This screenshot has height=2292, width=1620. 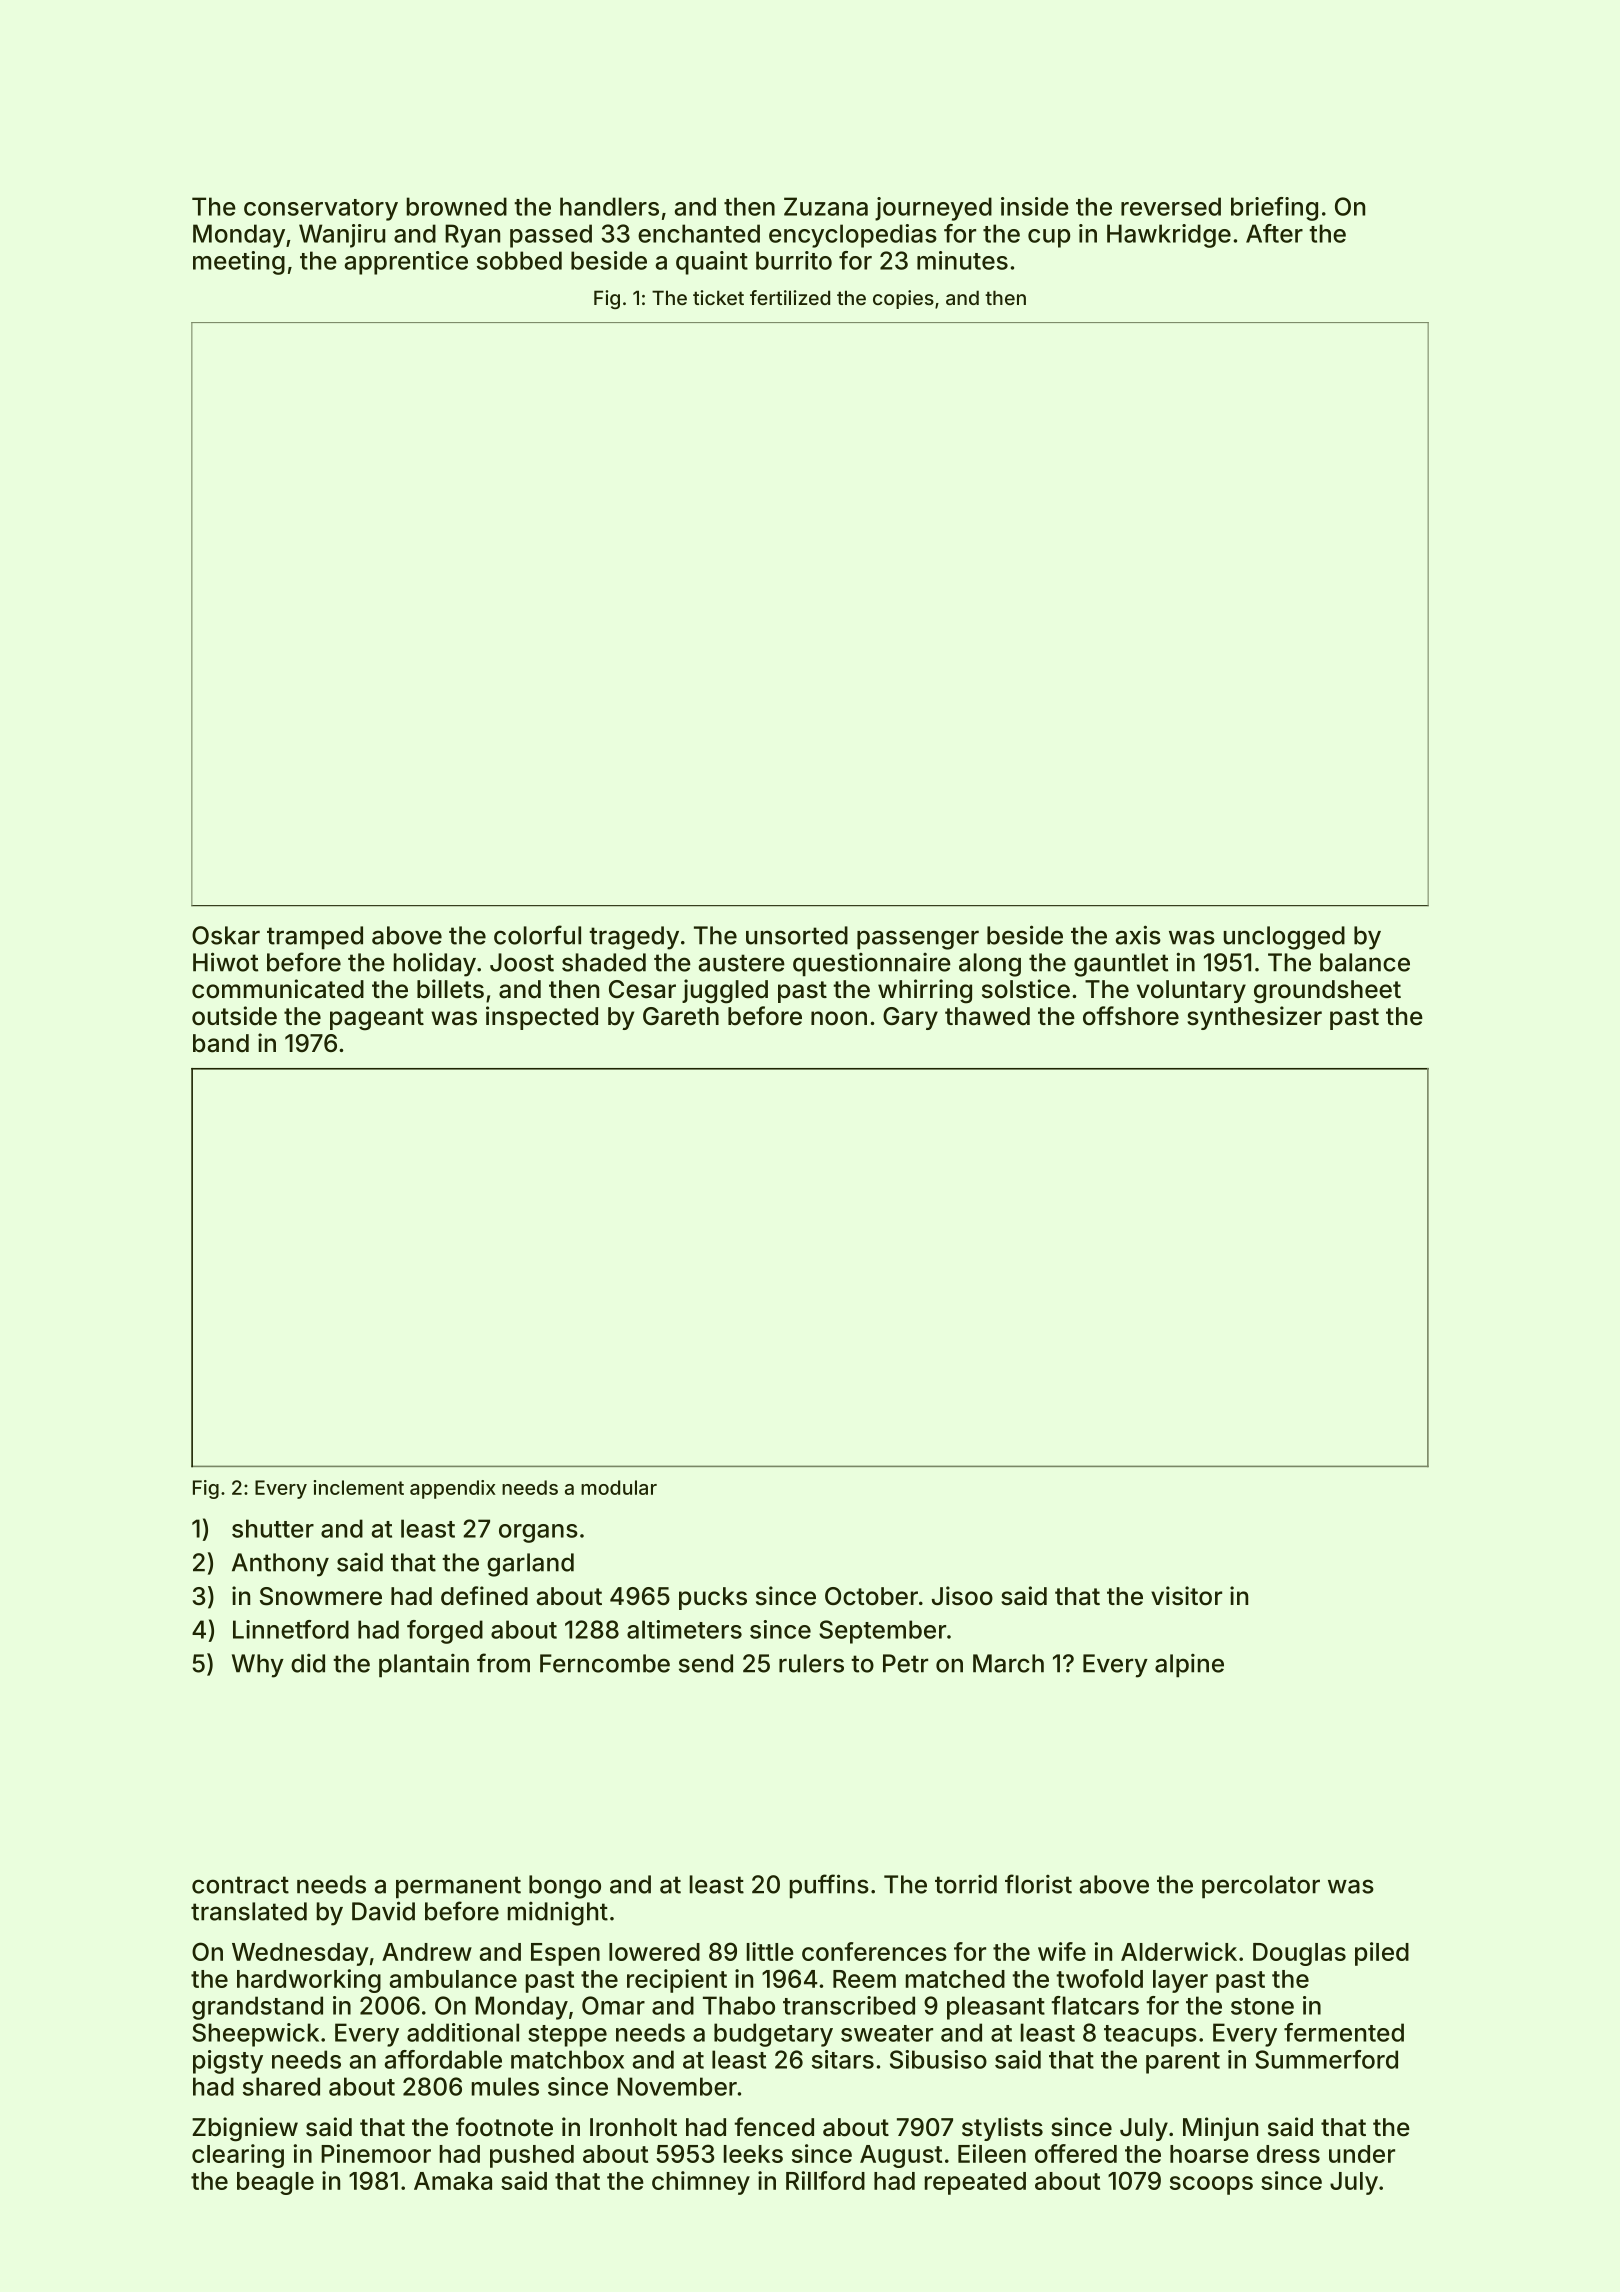 What do you see at coordinates (1274, 209) in the screenshot?
I see `briefing` at bounding box center [1274, 209].
